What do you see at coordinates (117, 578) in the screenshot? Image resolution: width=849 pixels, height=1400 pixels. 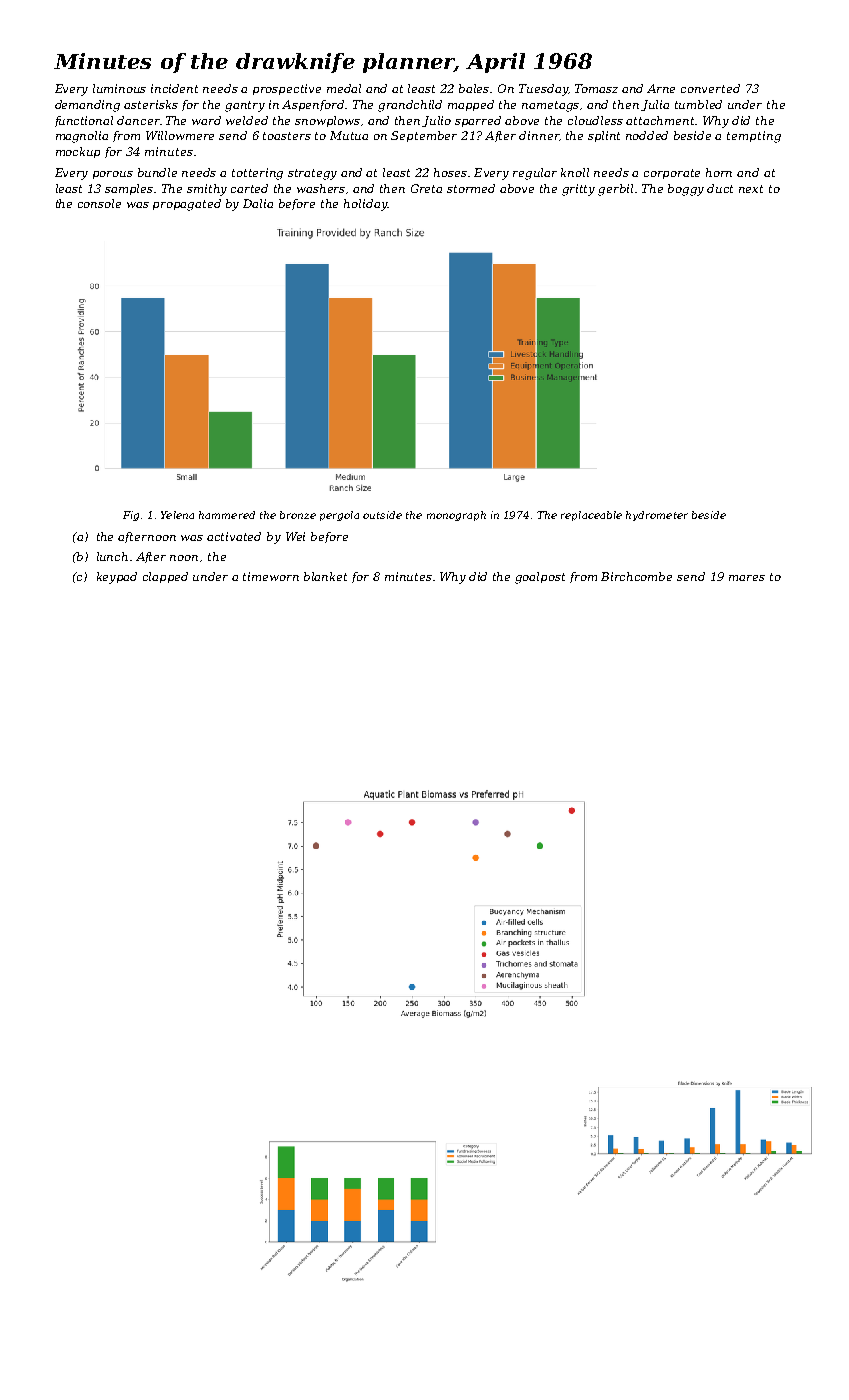 I see `keypad` at bounding box center [117, 578].
